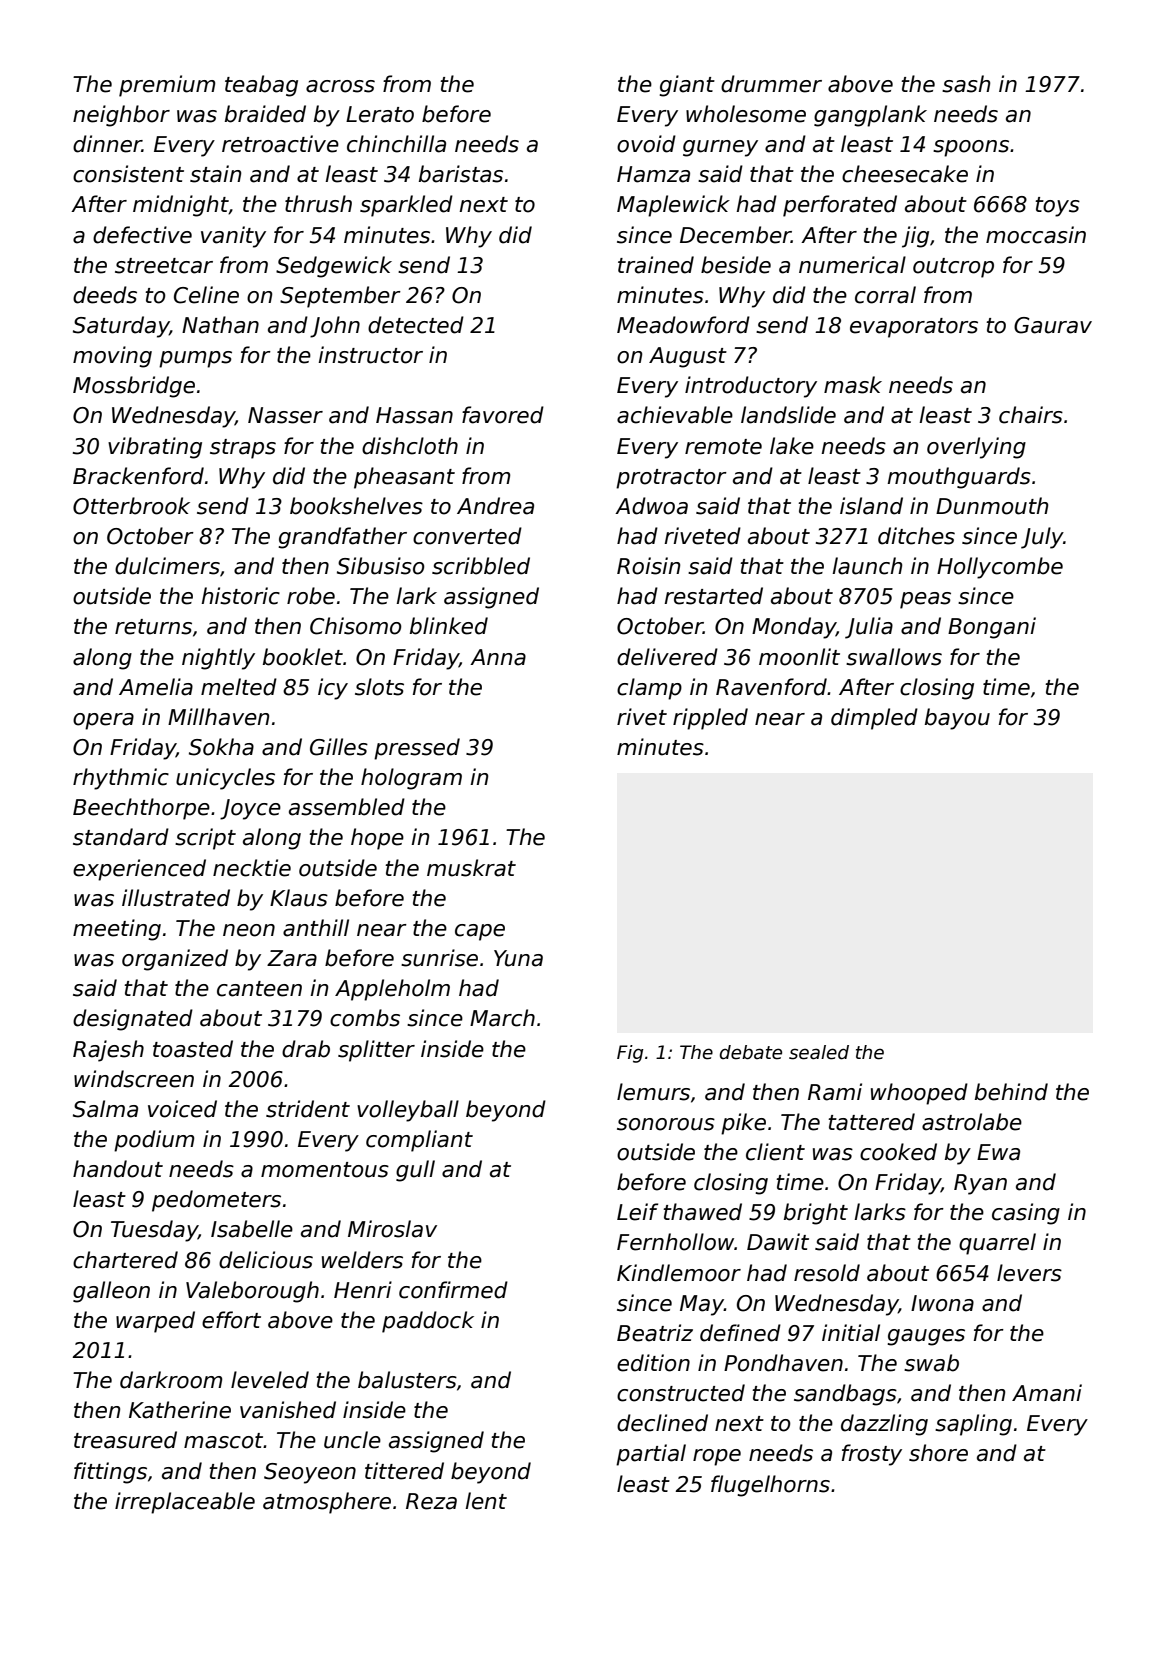  What do you see at coordinates (666, 1124) in the image?
I see `sonorous` at bounding box center [666, 1124].
